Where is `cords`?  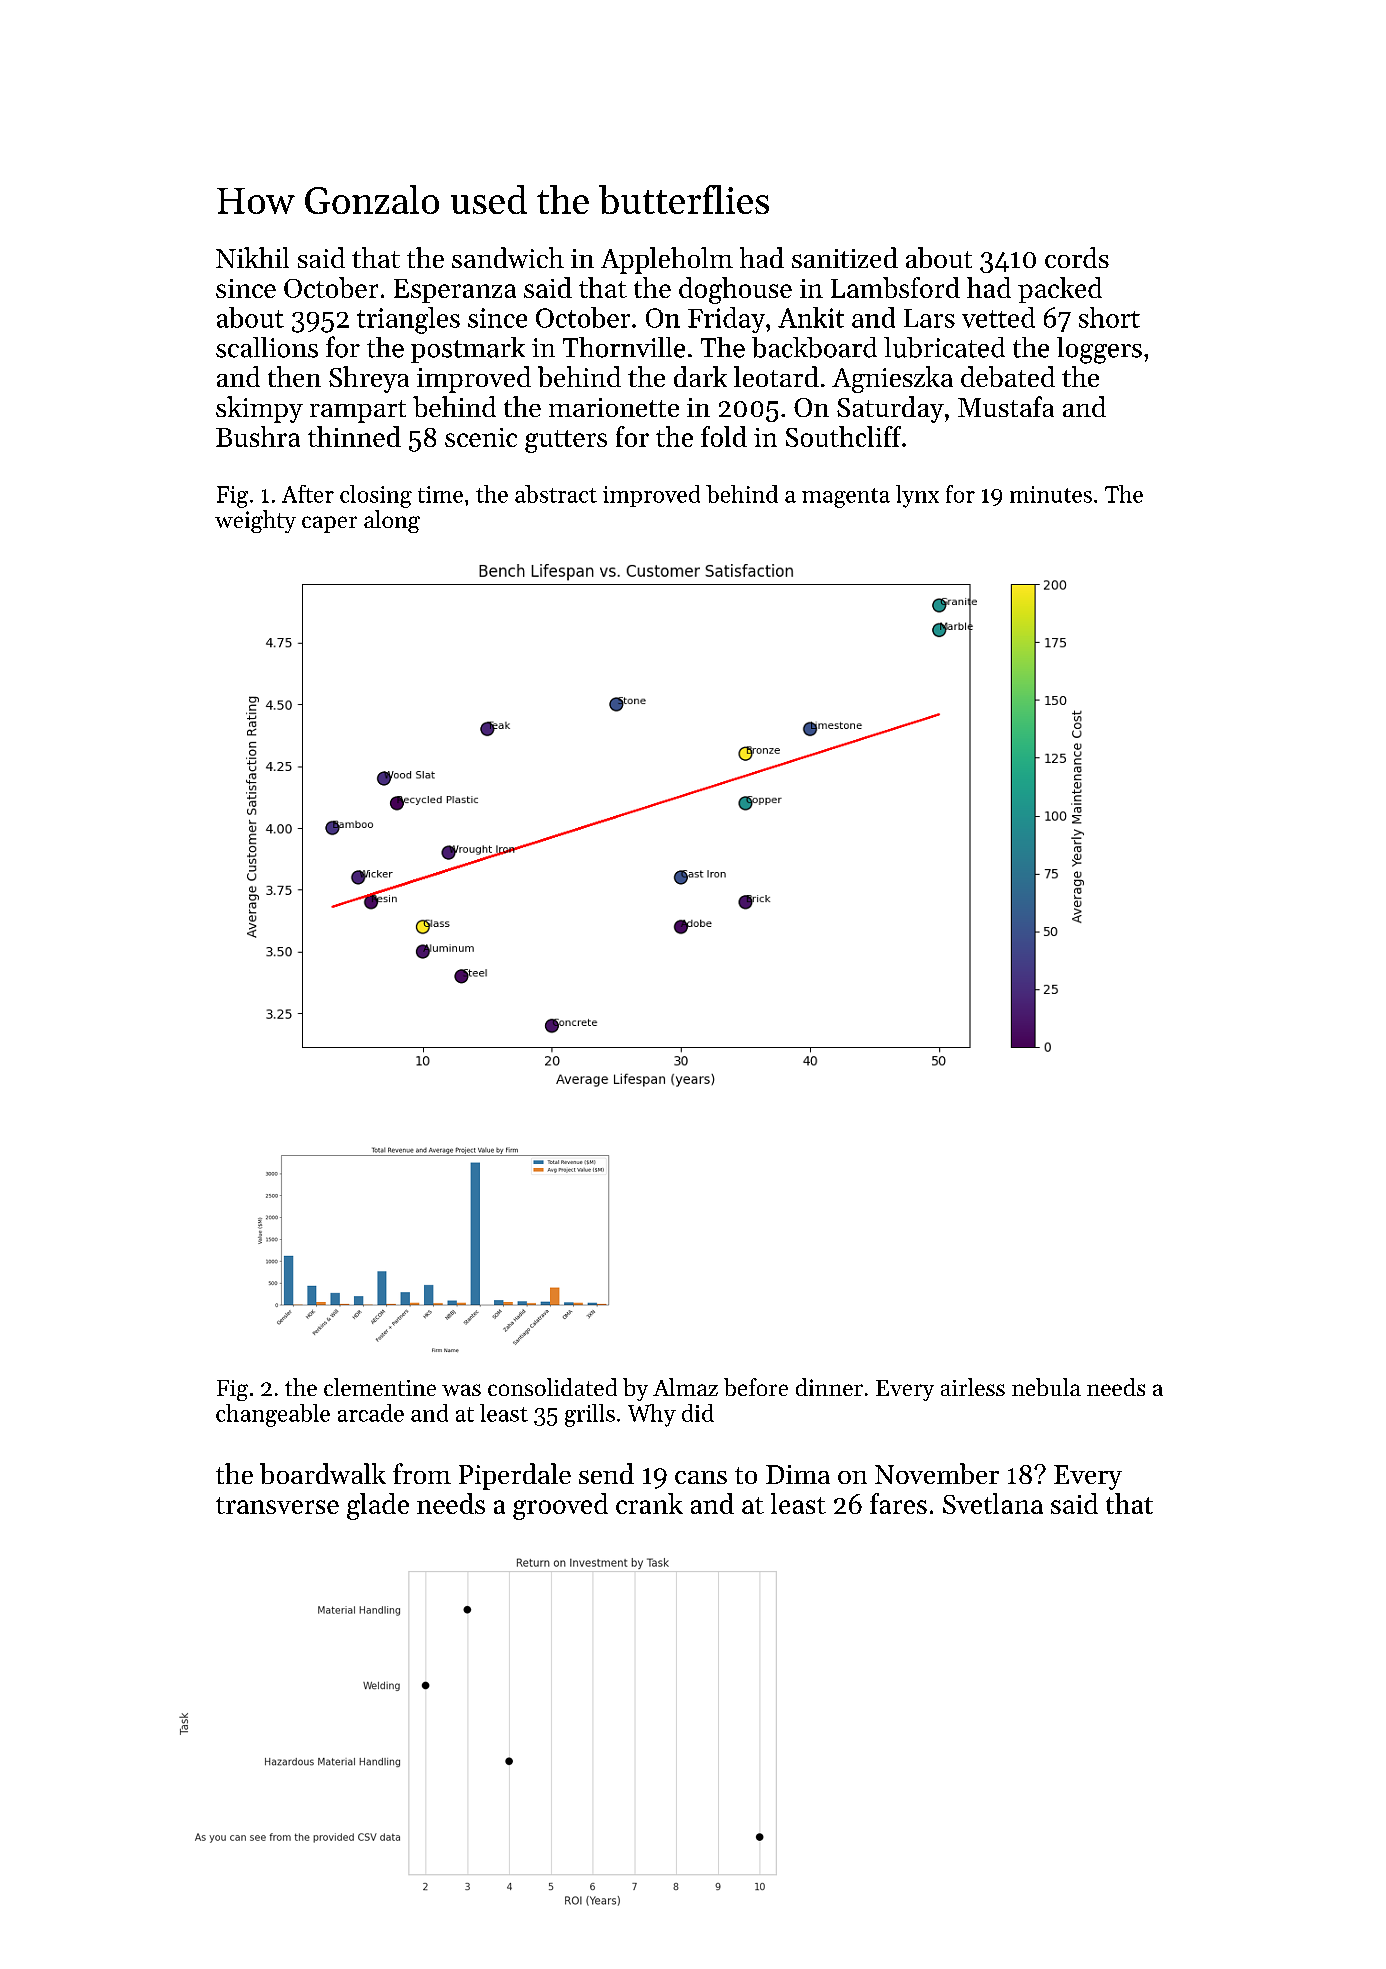
cords is located at coordinates (1077, 257).
